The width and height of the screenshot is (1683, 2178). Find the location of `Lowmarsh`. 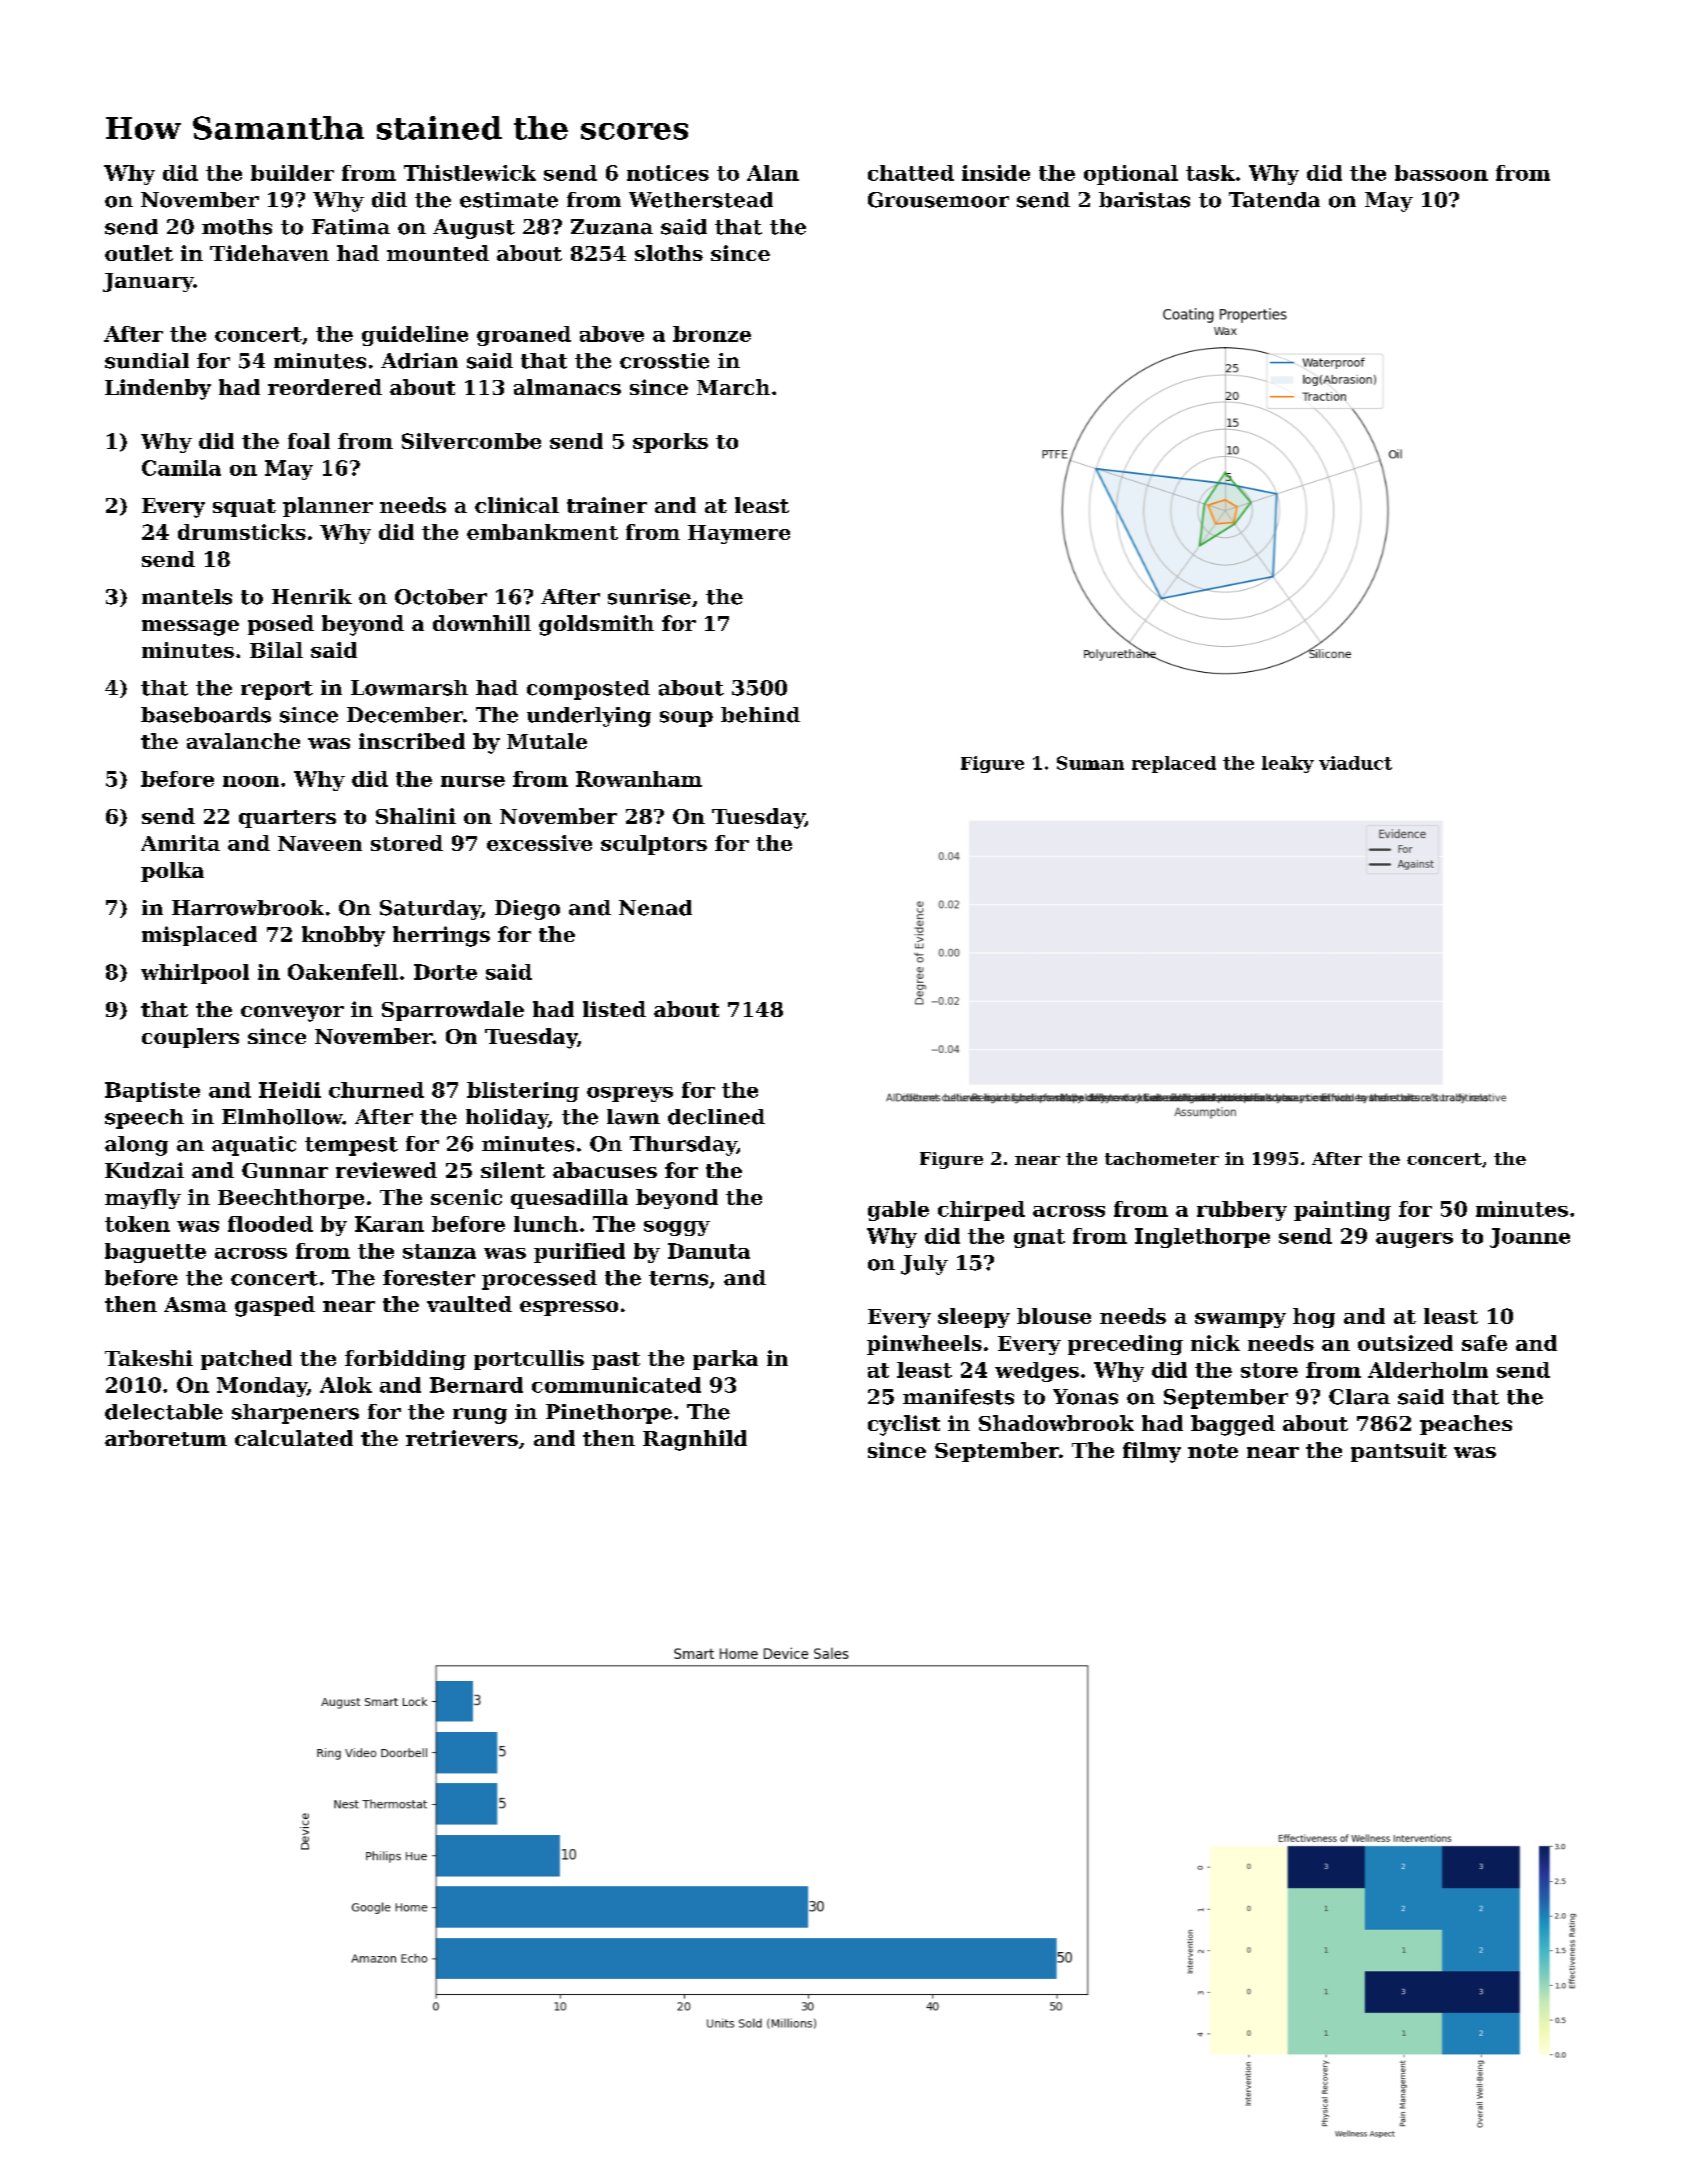

Lowmarsh is located at coordinates (409, 688).
